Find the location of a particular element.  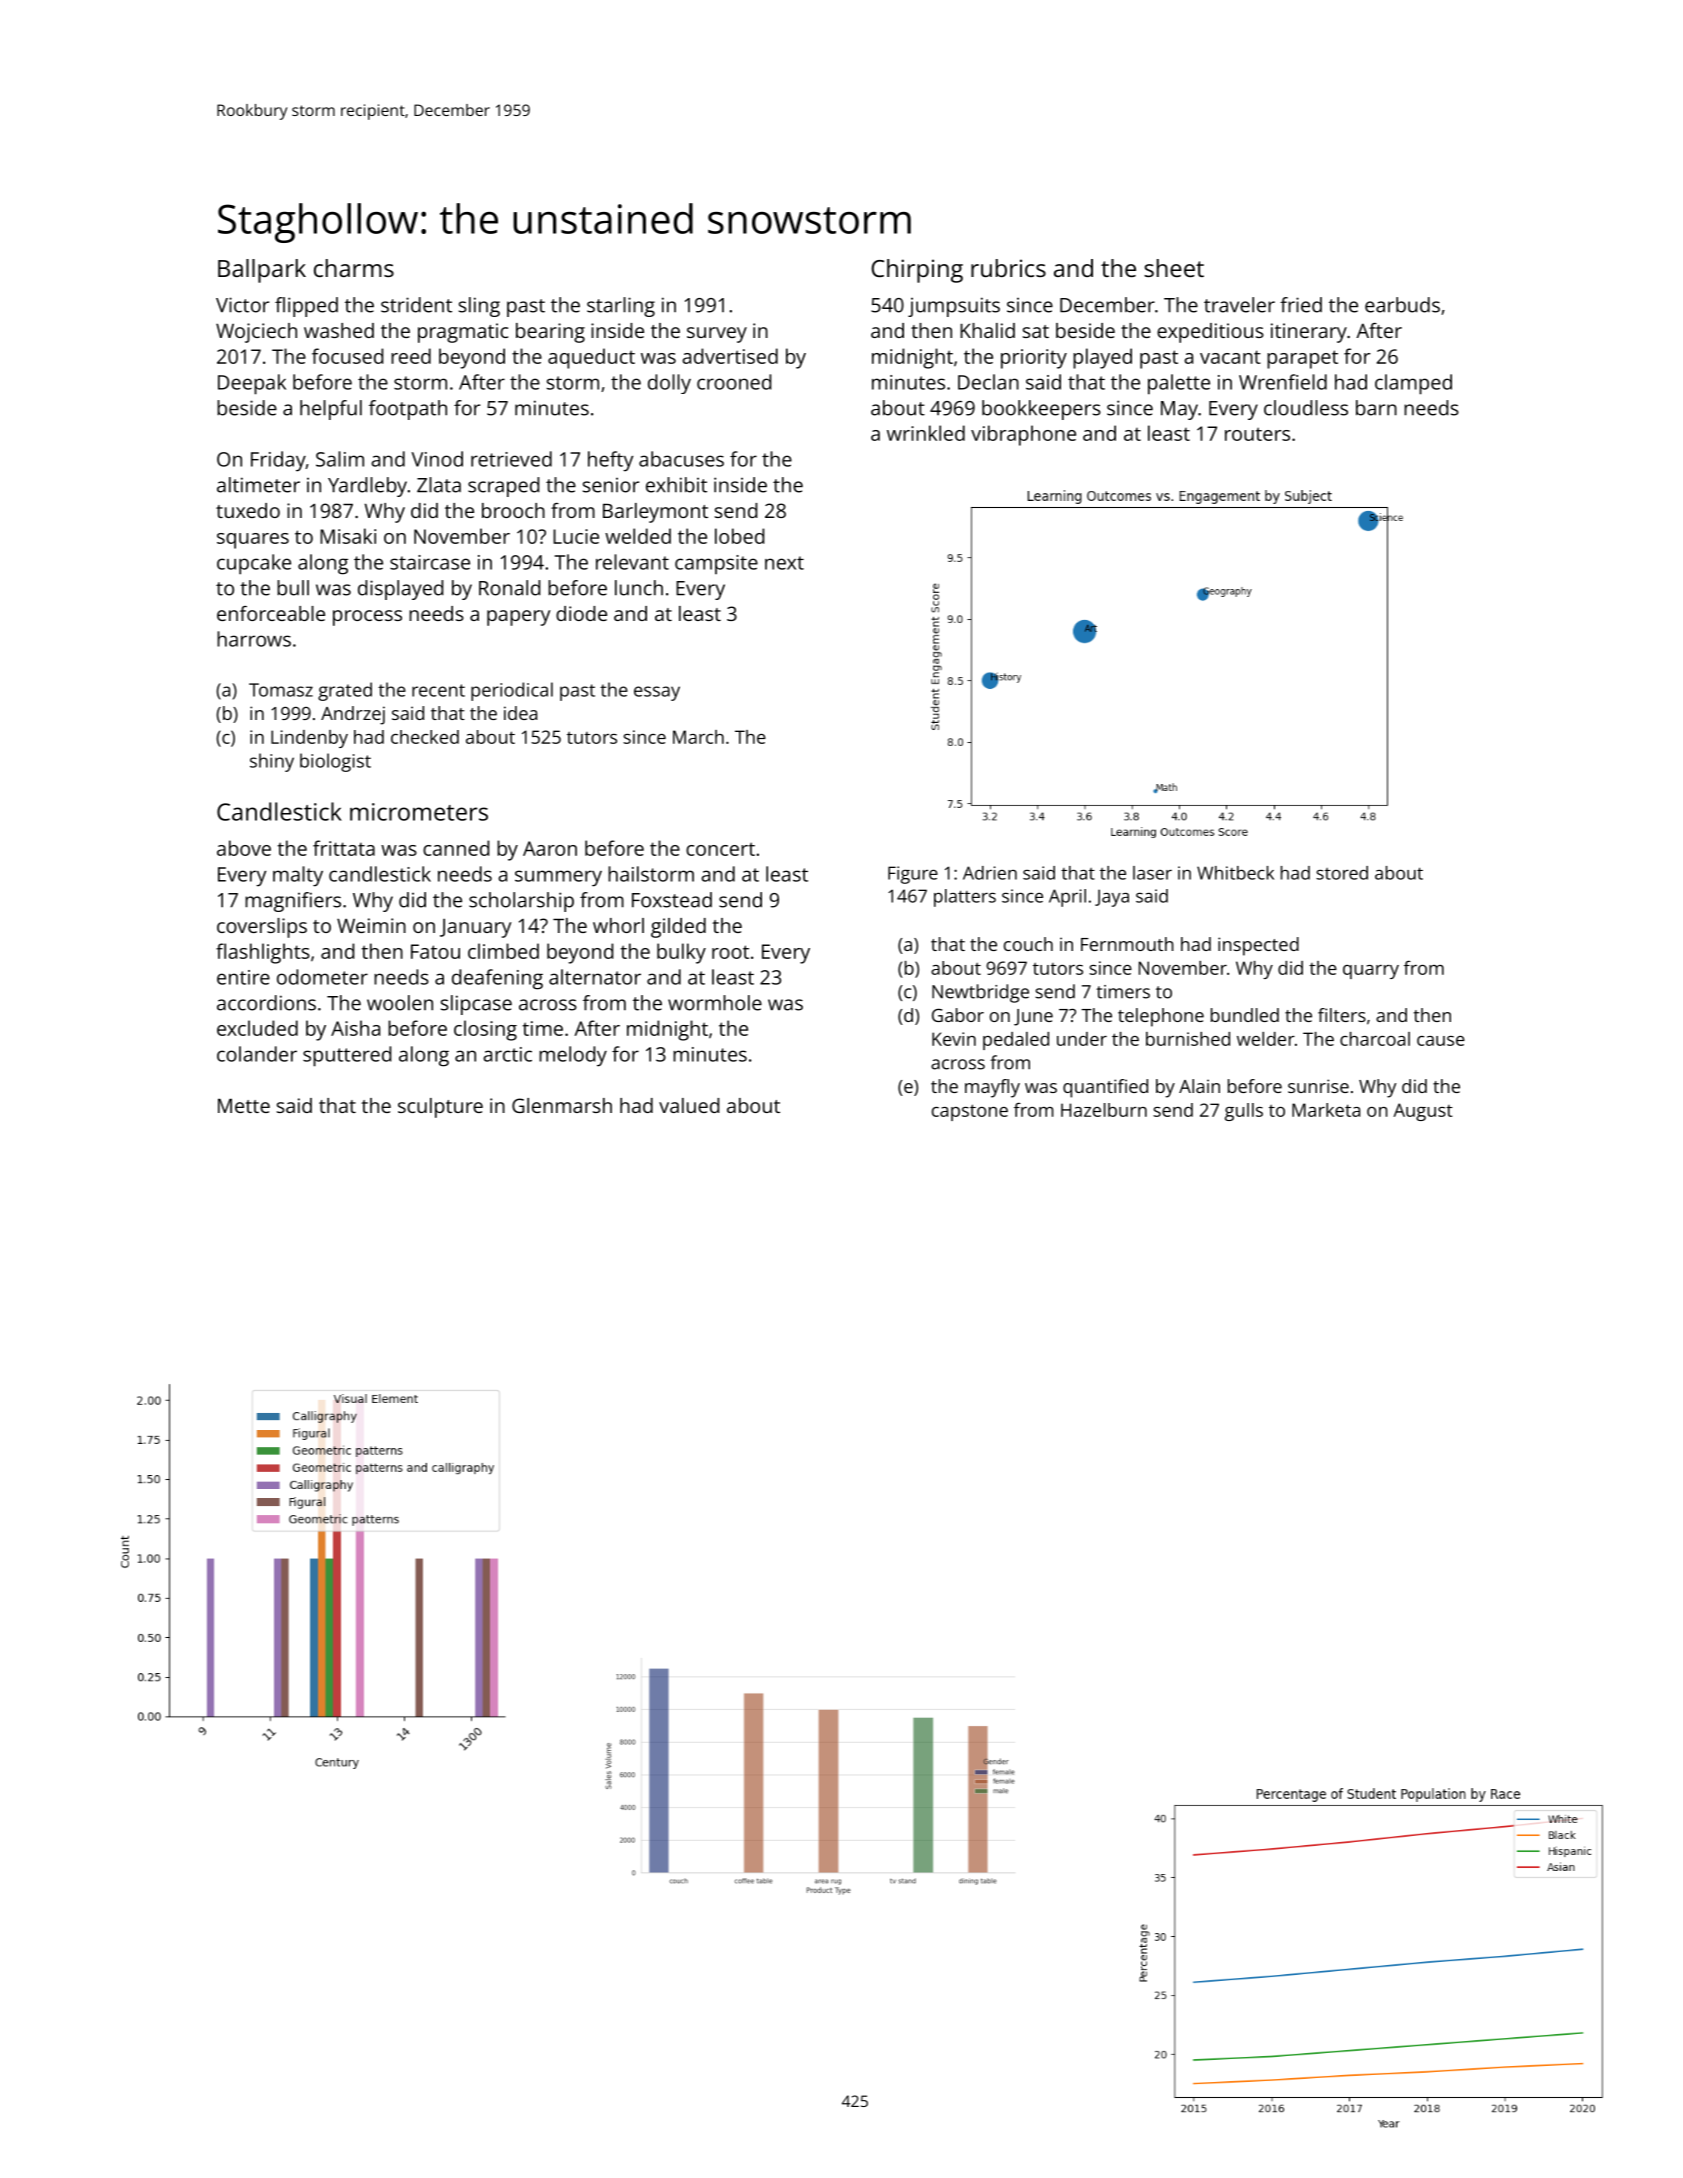

charms is located at coordinates (354, 268).
